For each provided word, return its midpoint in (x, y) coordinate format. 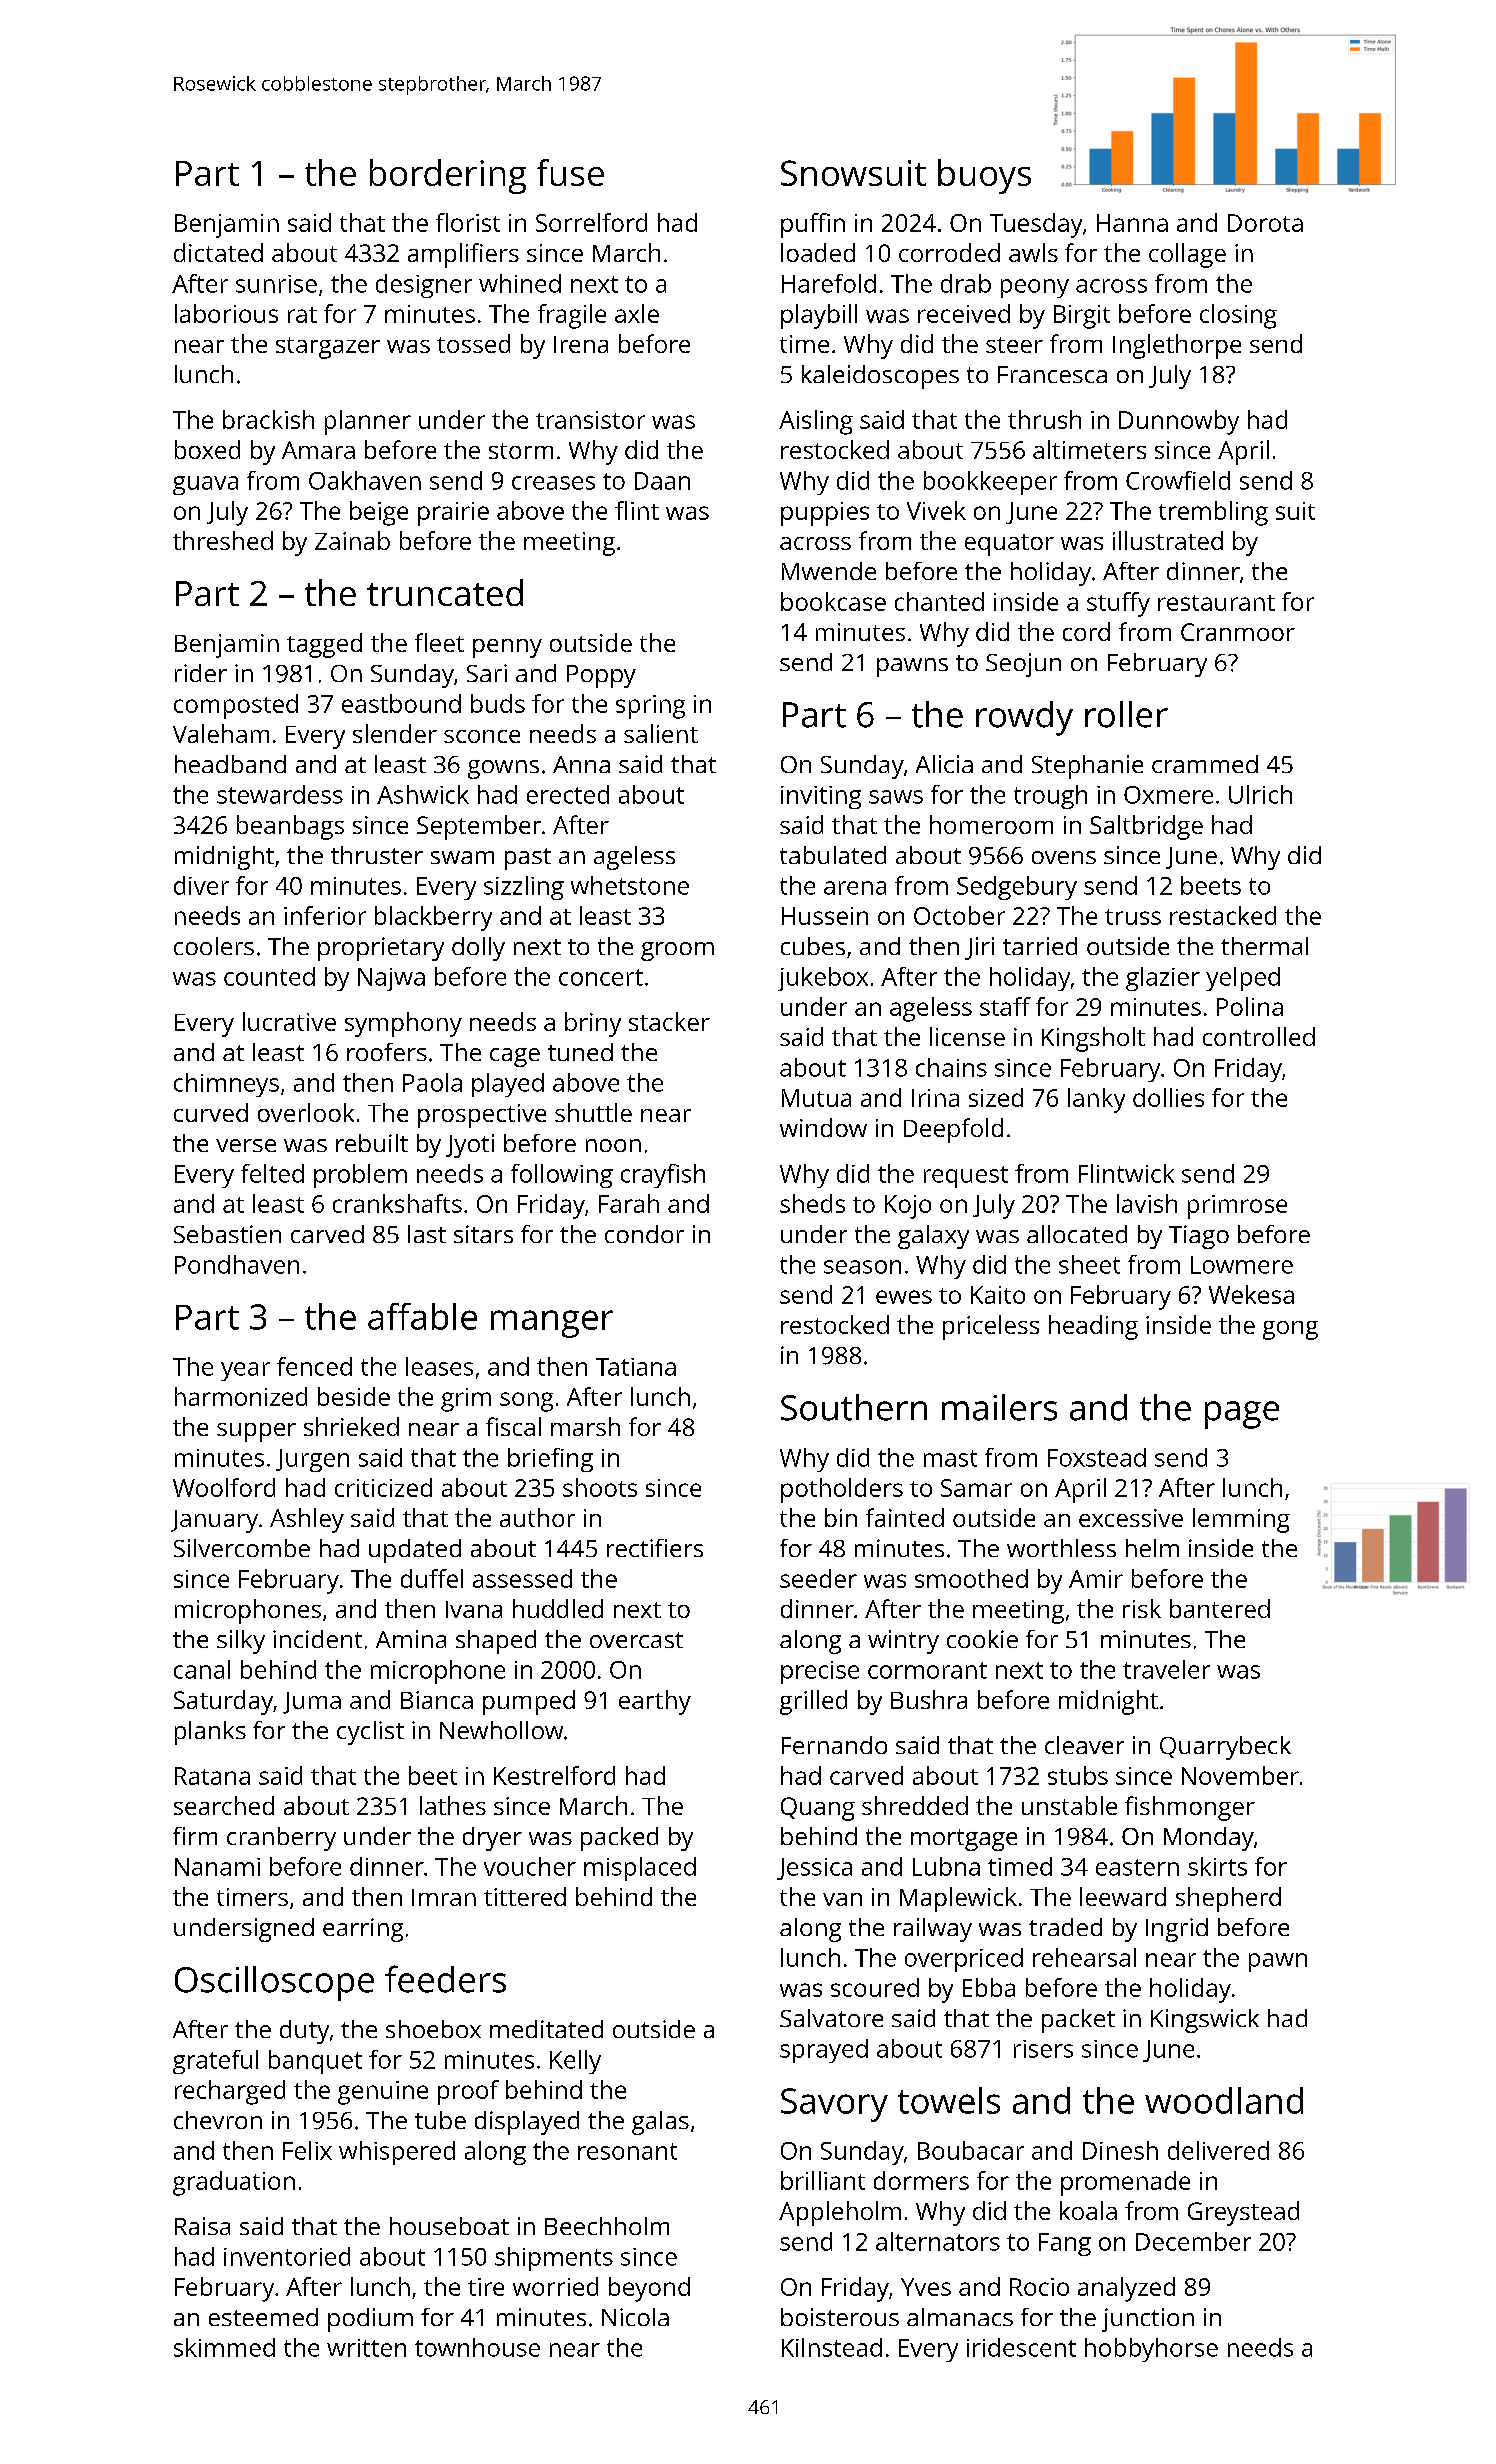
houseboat (449, 2226)
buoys (984, 176)
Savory (834, 2105)
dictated (218, 252)
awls (1033, 252)
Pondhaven (237, 1264)
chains (951, 1067)
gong (1290, 1330)
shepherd (1228, 1899)
